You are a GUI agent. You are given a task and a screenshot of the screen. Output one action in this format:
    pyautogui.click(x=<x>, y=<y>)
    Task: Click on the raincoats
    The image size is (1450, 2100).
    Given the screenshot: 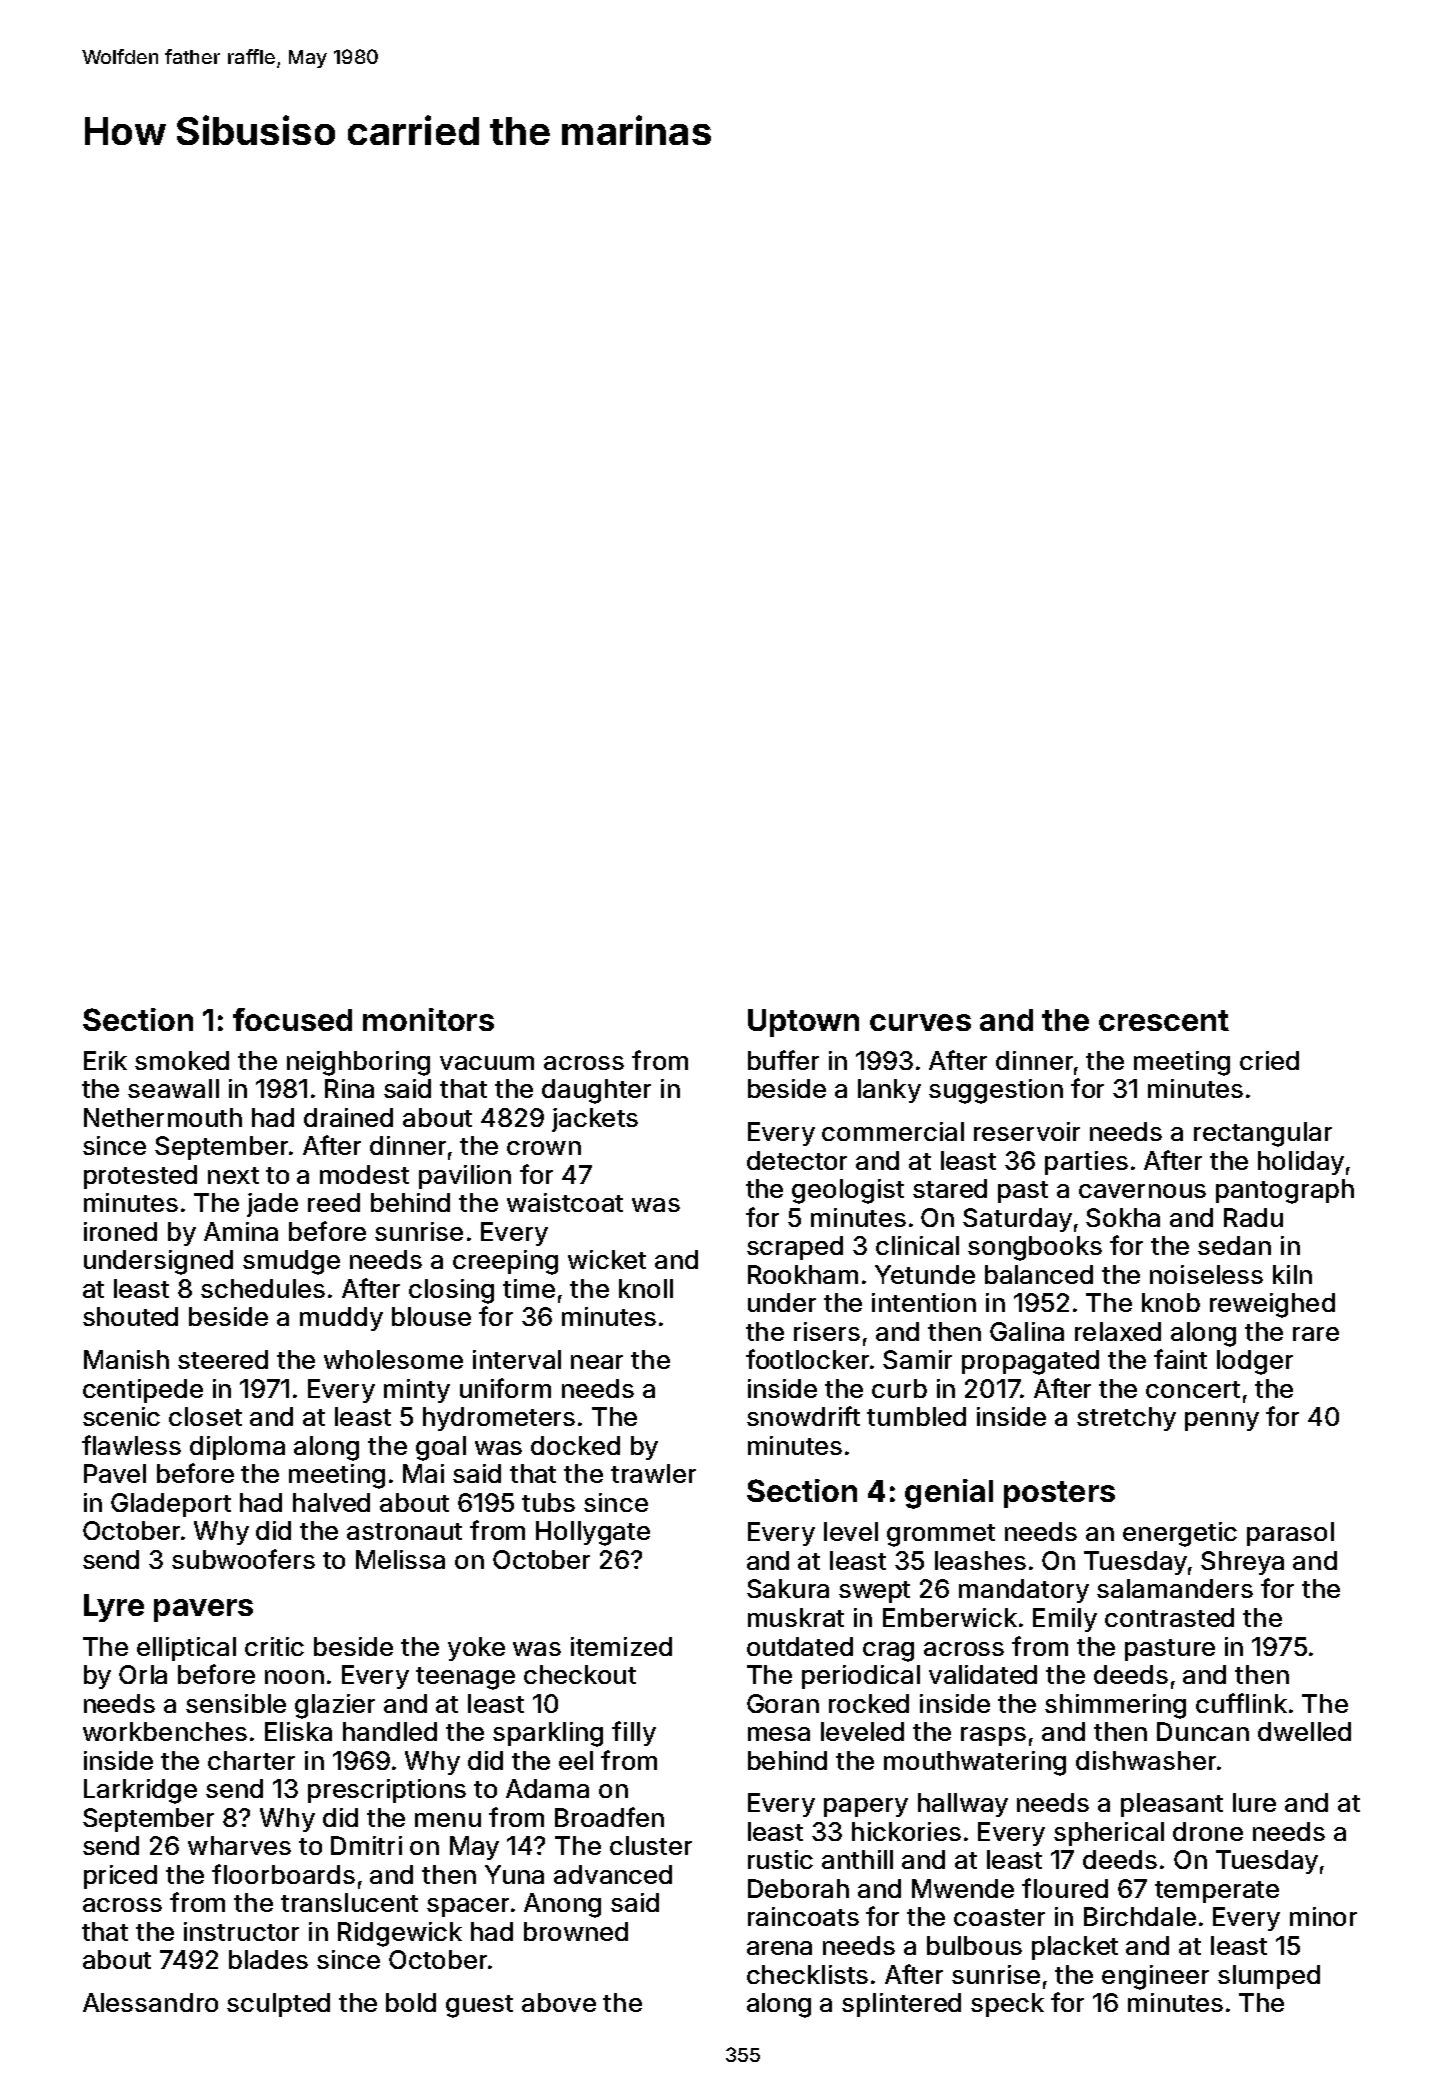 What is the action you would take?
    pyautogui.click(x=803, y=1916)
